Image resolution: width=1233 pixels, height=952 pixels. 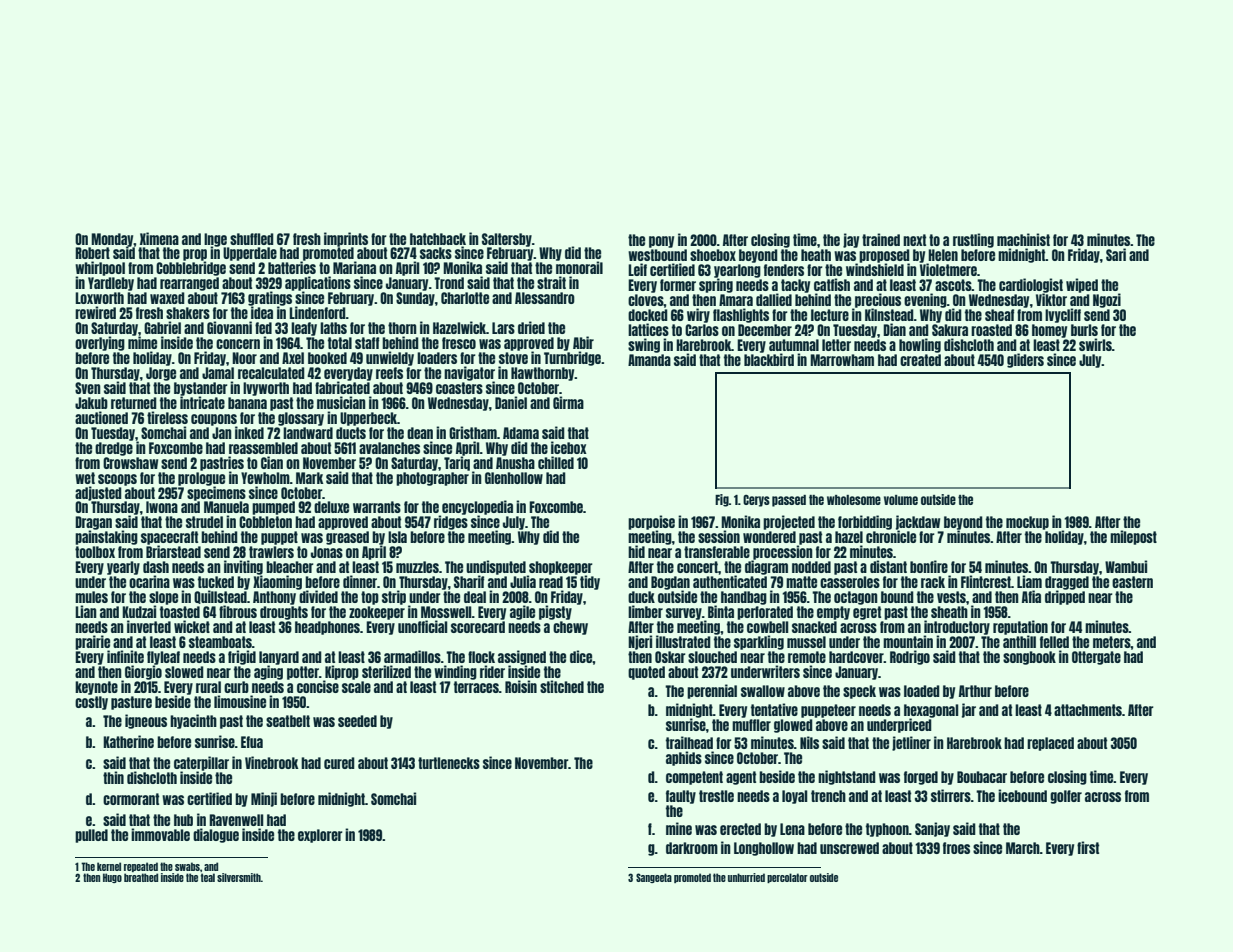 I want to click on porpoise, so click(x=651, y=523).
